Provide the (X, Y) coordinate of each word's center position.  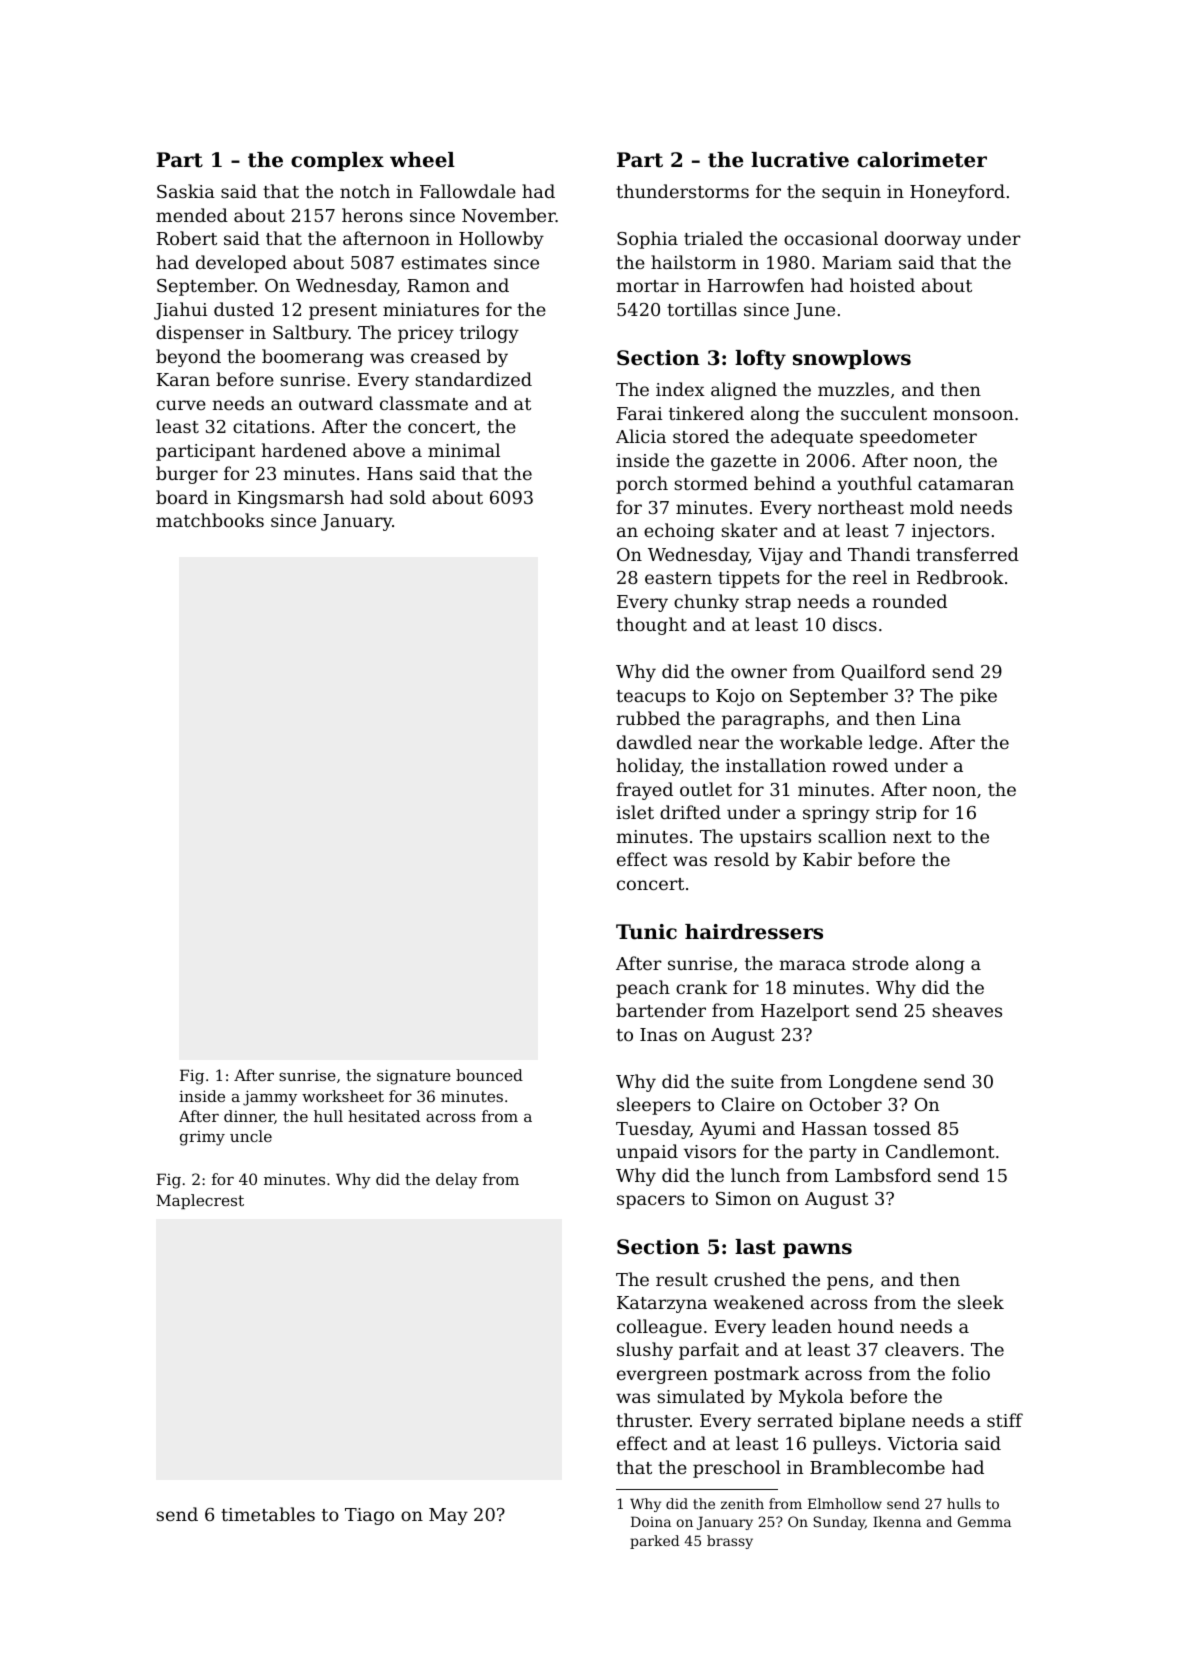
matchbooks (210, 520)
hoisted (882, 285)
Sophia (647, 240)
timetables (268, 1514)
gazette (743, 463)
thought (651, 626)
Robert (187, 238)
